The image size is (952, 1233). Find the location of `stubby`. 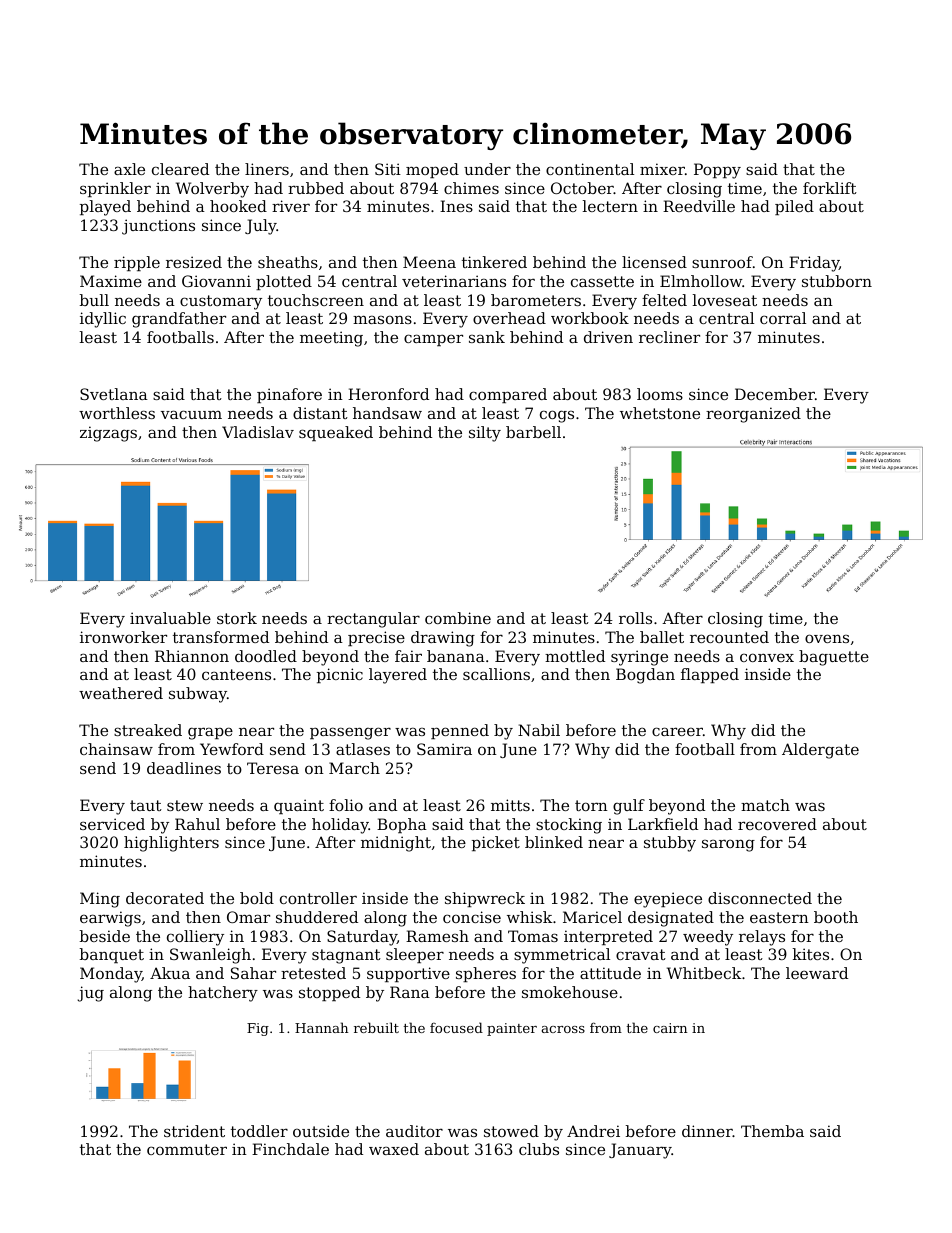

stubby is located at coordinates (670, 844).
